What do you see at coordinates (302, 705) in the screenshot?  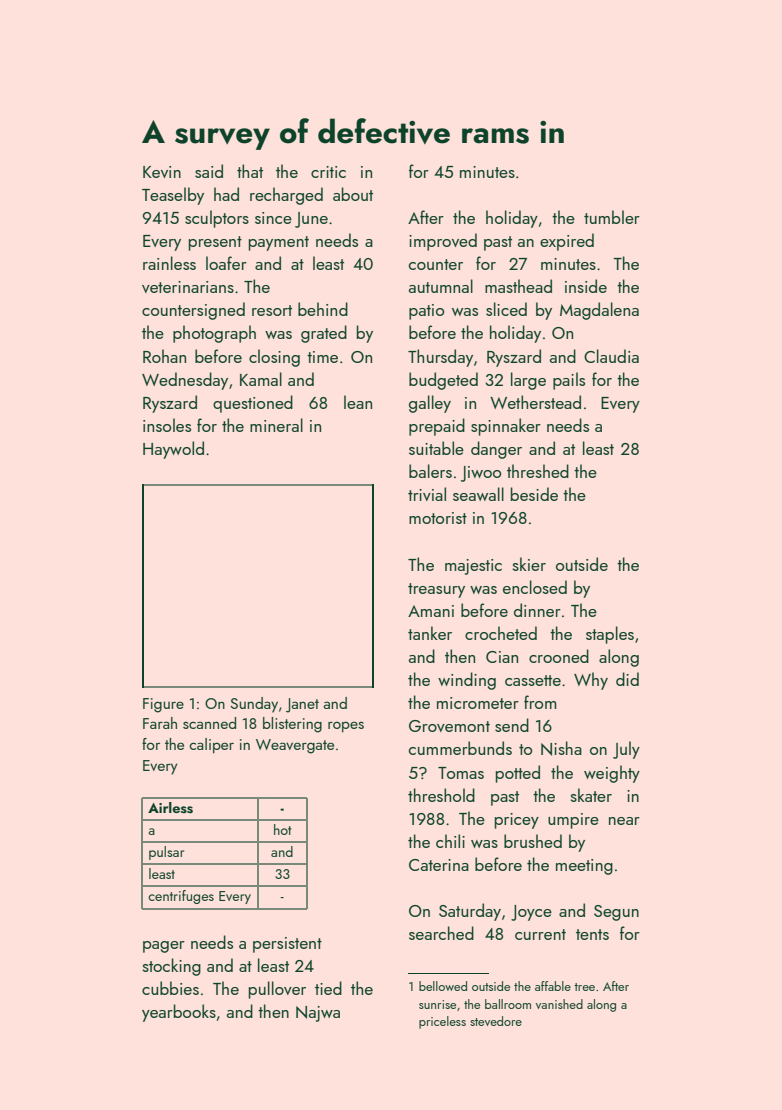 I see `Janet` at bounding box center [302, 705].
